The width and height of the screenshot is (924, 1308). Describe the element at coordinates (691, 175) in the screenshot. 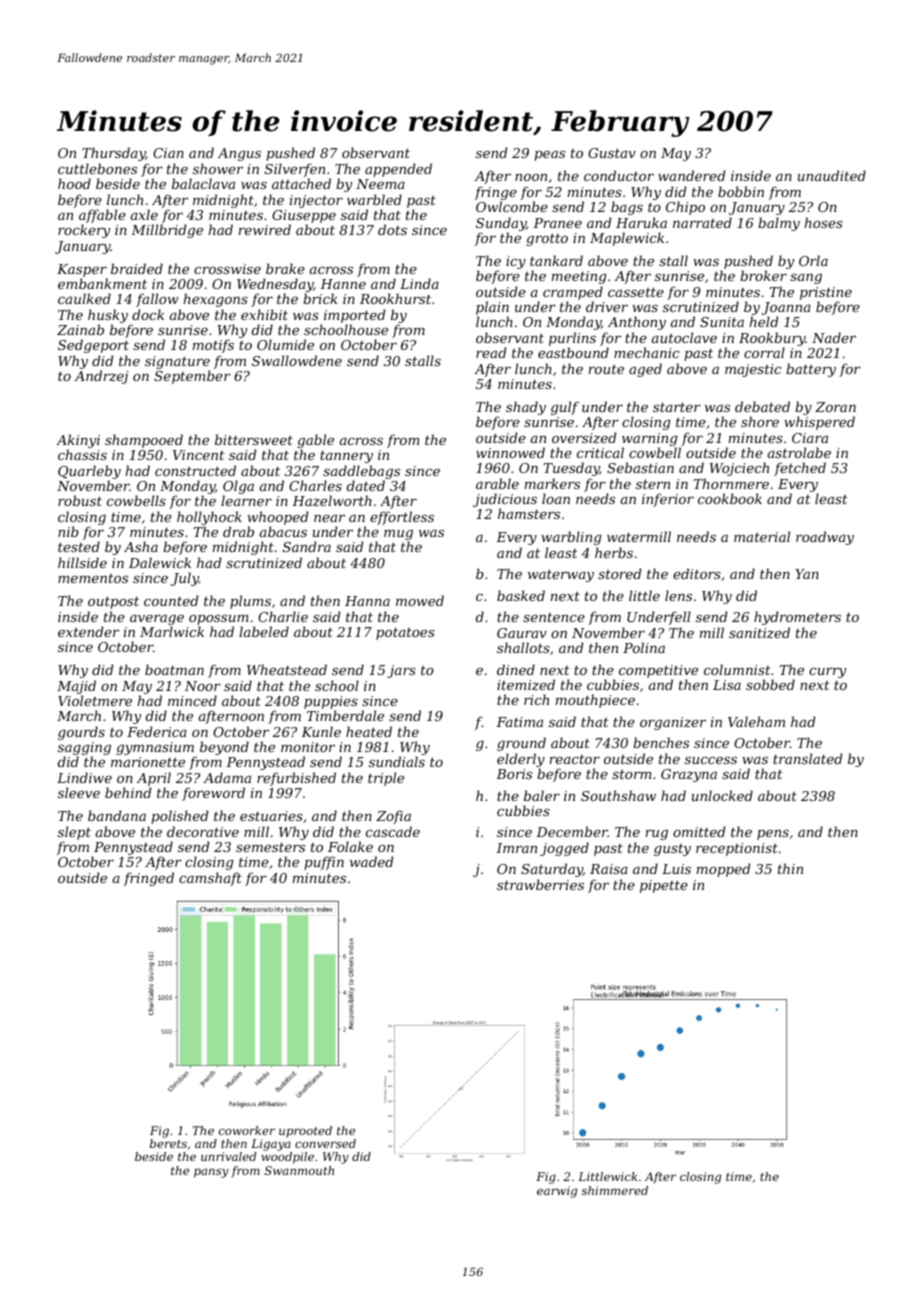

I see `wandered` at that location.
